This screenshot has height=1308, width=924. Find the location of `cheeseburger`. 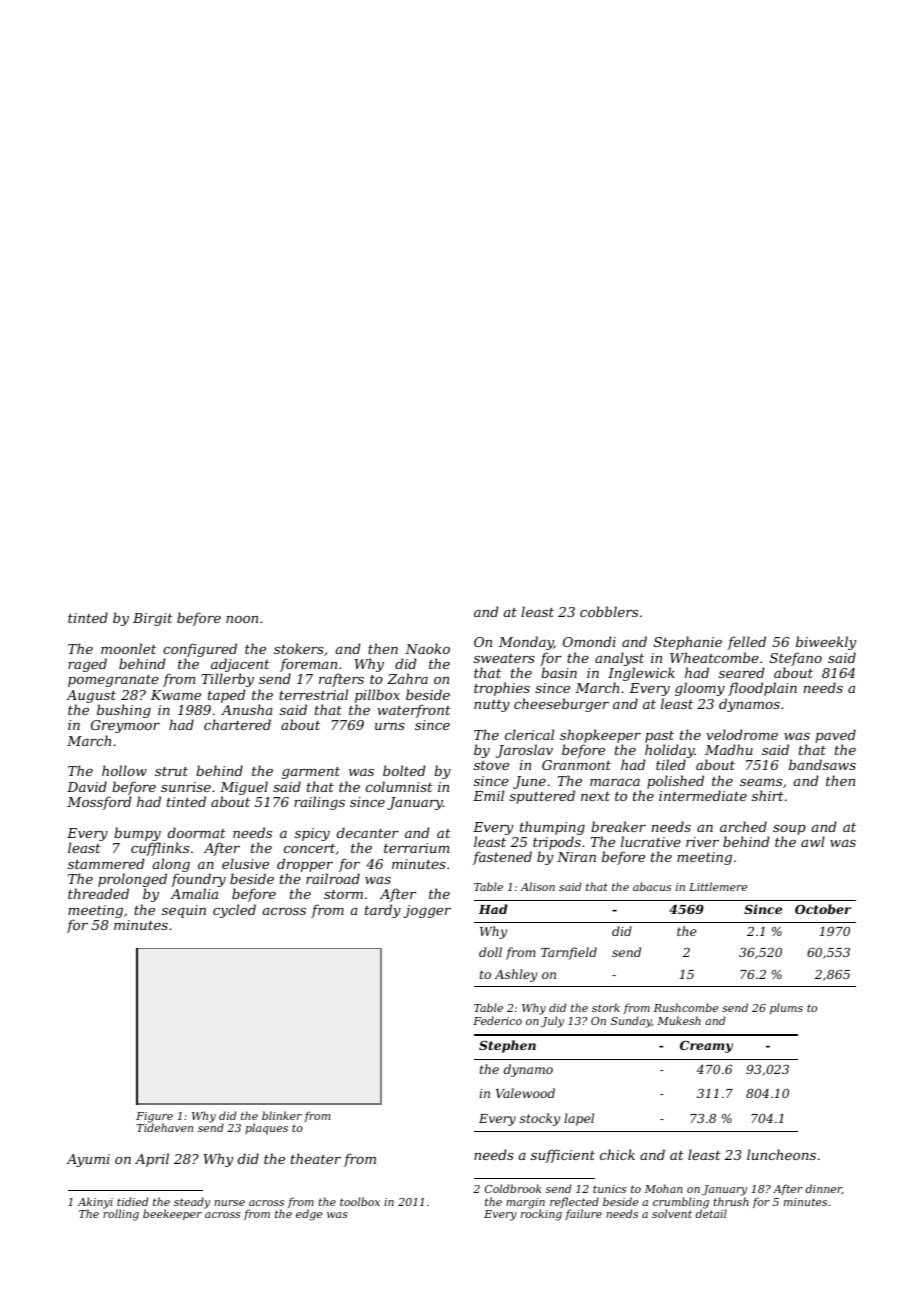

cheeseburger is located at coordinates (561, 705).
